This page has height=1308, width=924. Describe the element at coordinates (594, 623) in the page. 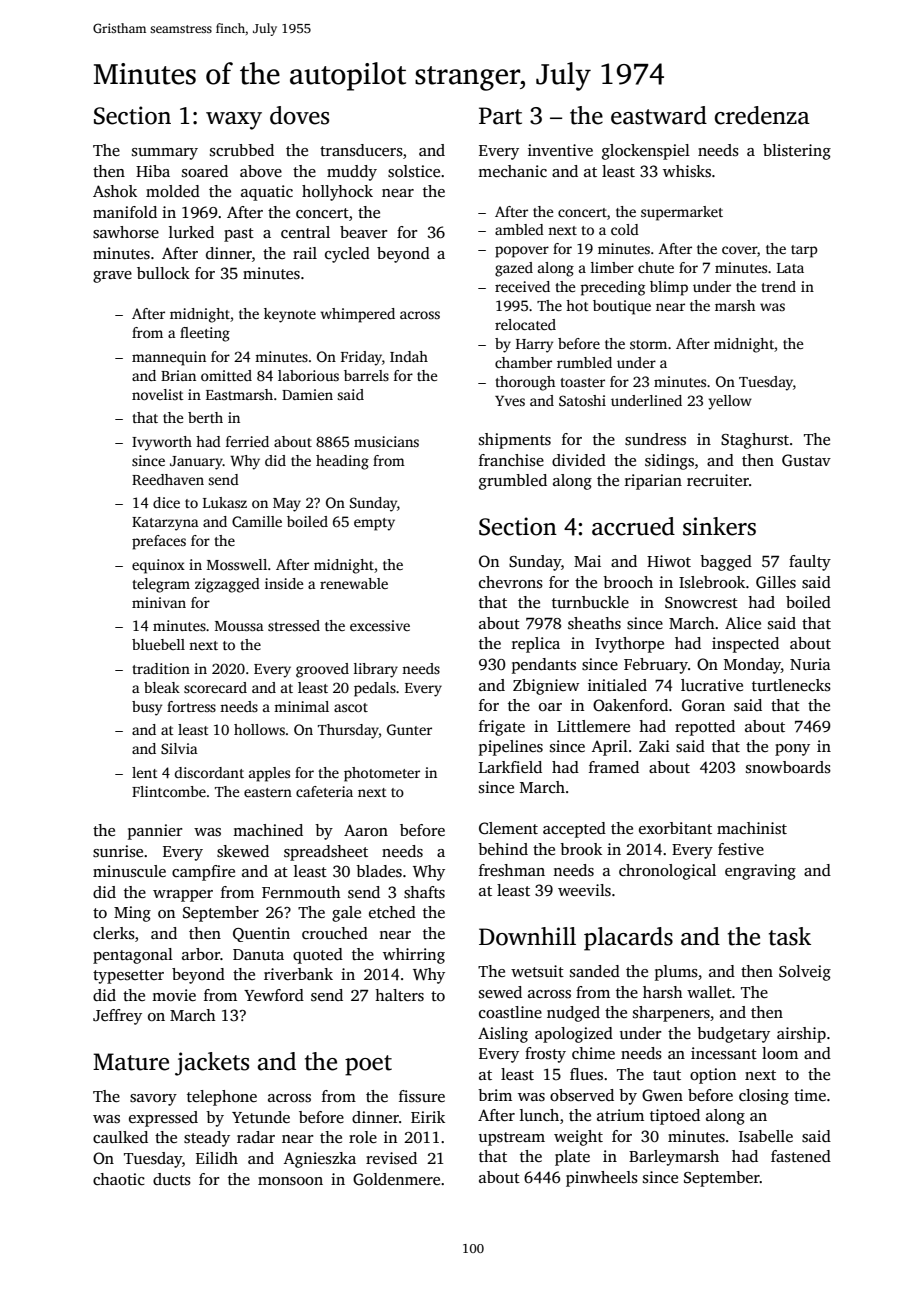

I see `sheaths` at that location.
